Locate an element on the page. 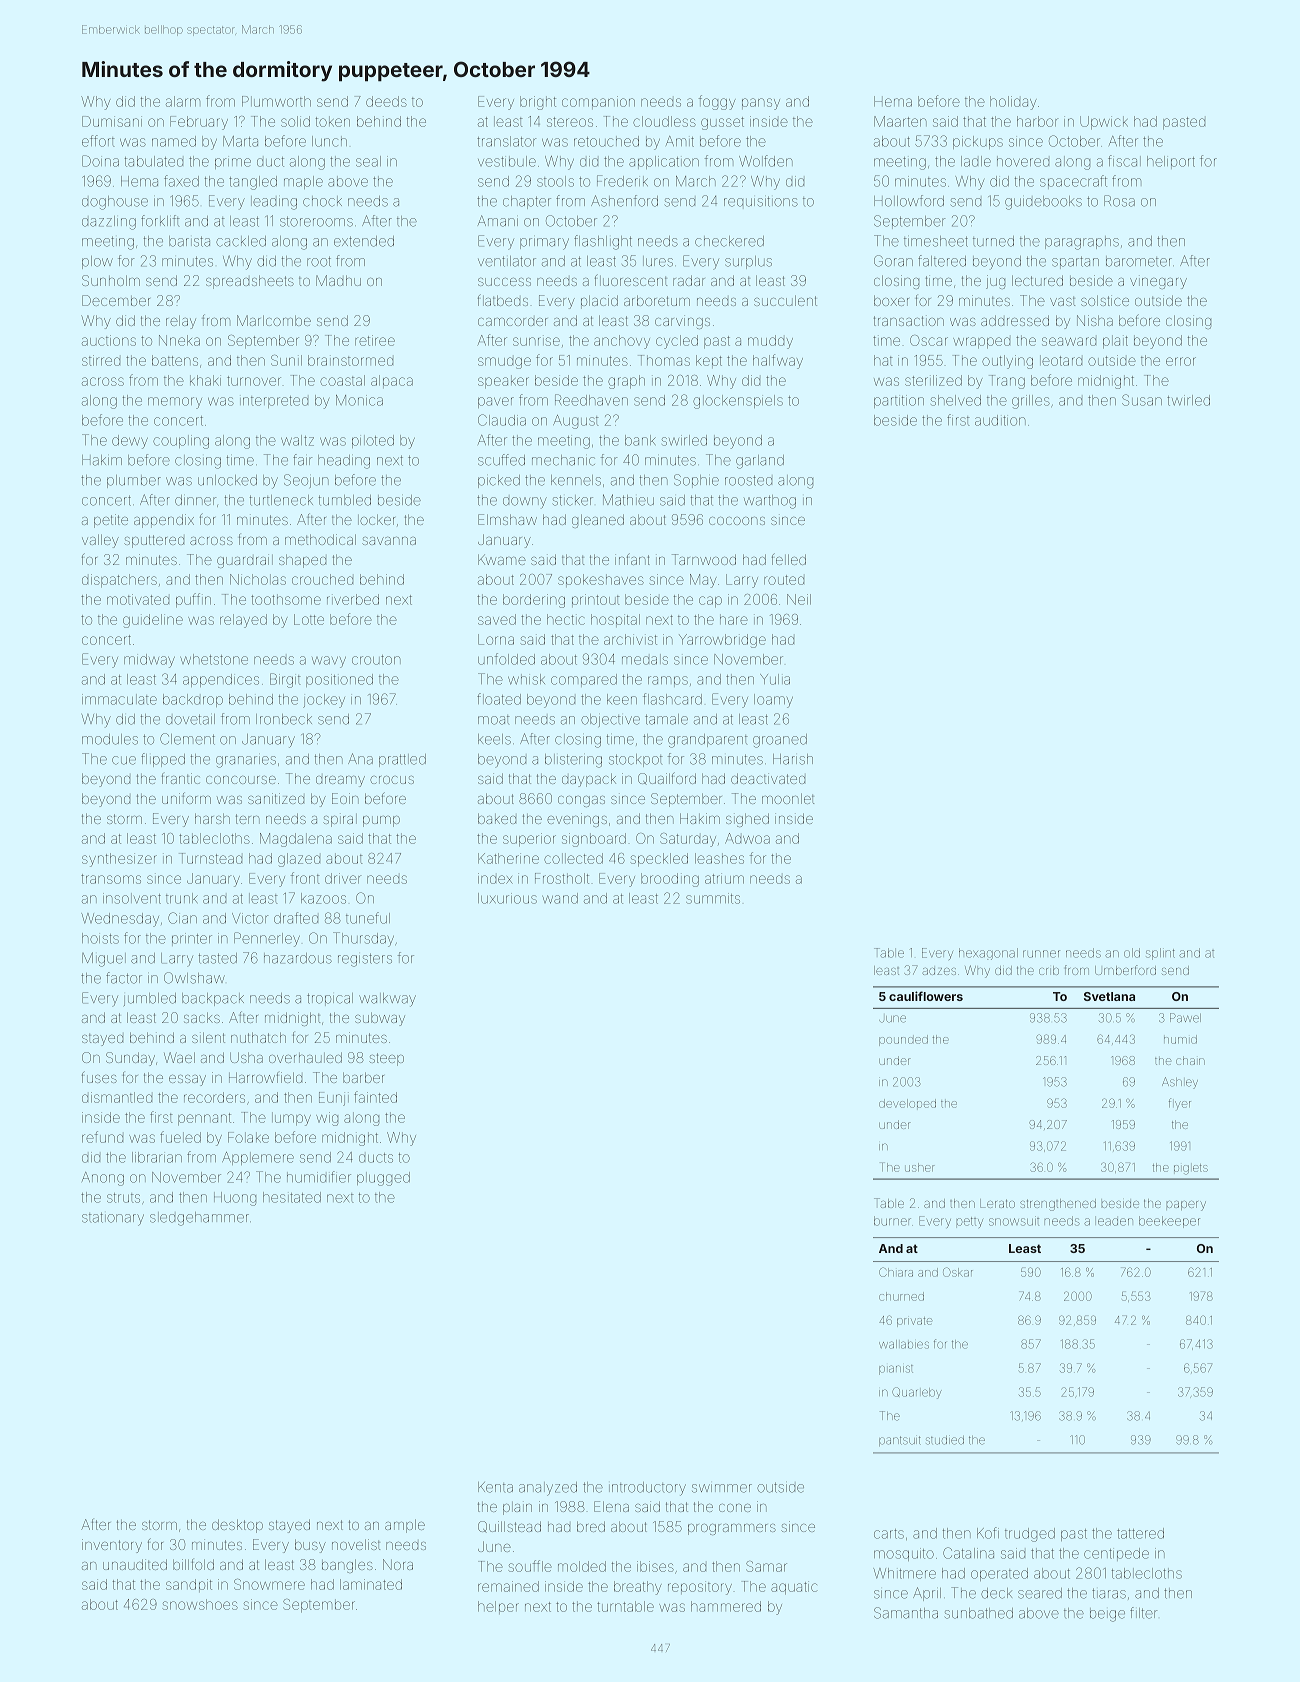  factor is located at coordinates (124, 978).
